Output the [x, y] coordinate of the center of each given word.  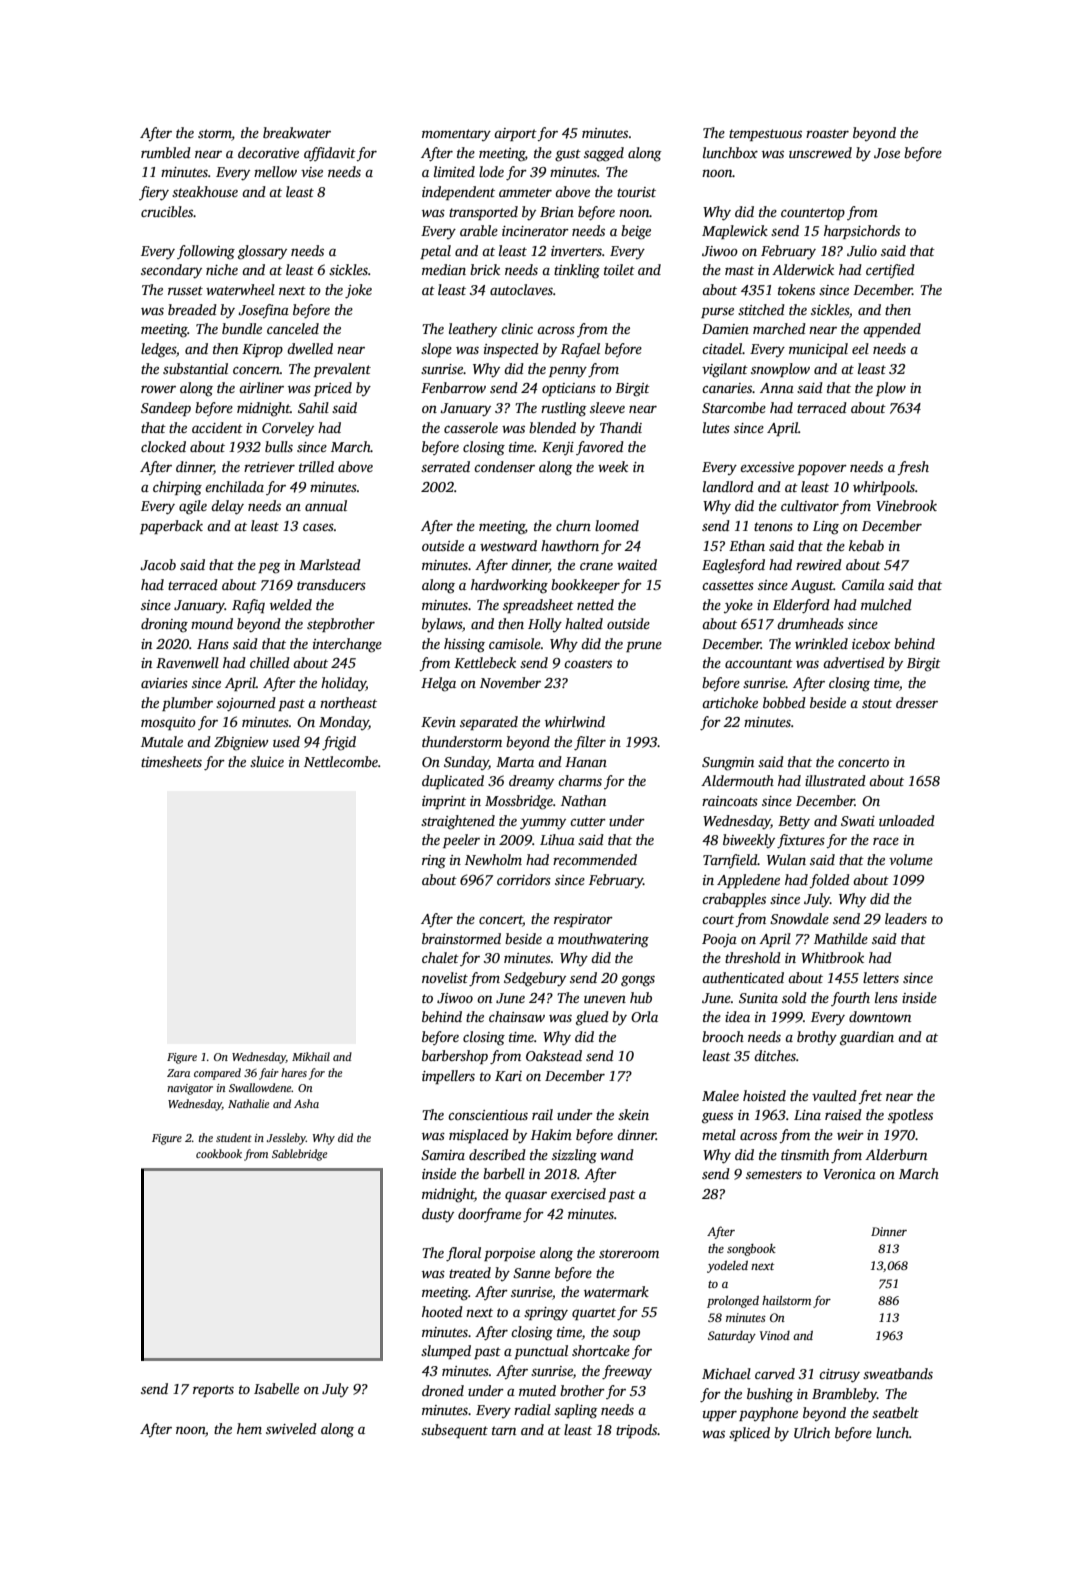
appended [892, 330]
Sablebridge [299, 1155]
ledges [158, 350]
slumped [446, 1352]
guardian [867, 1038]
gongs [638, 981]
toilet [619, 269]
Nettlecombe [341, 761]
